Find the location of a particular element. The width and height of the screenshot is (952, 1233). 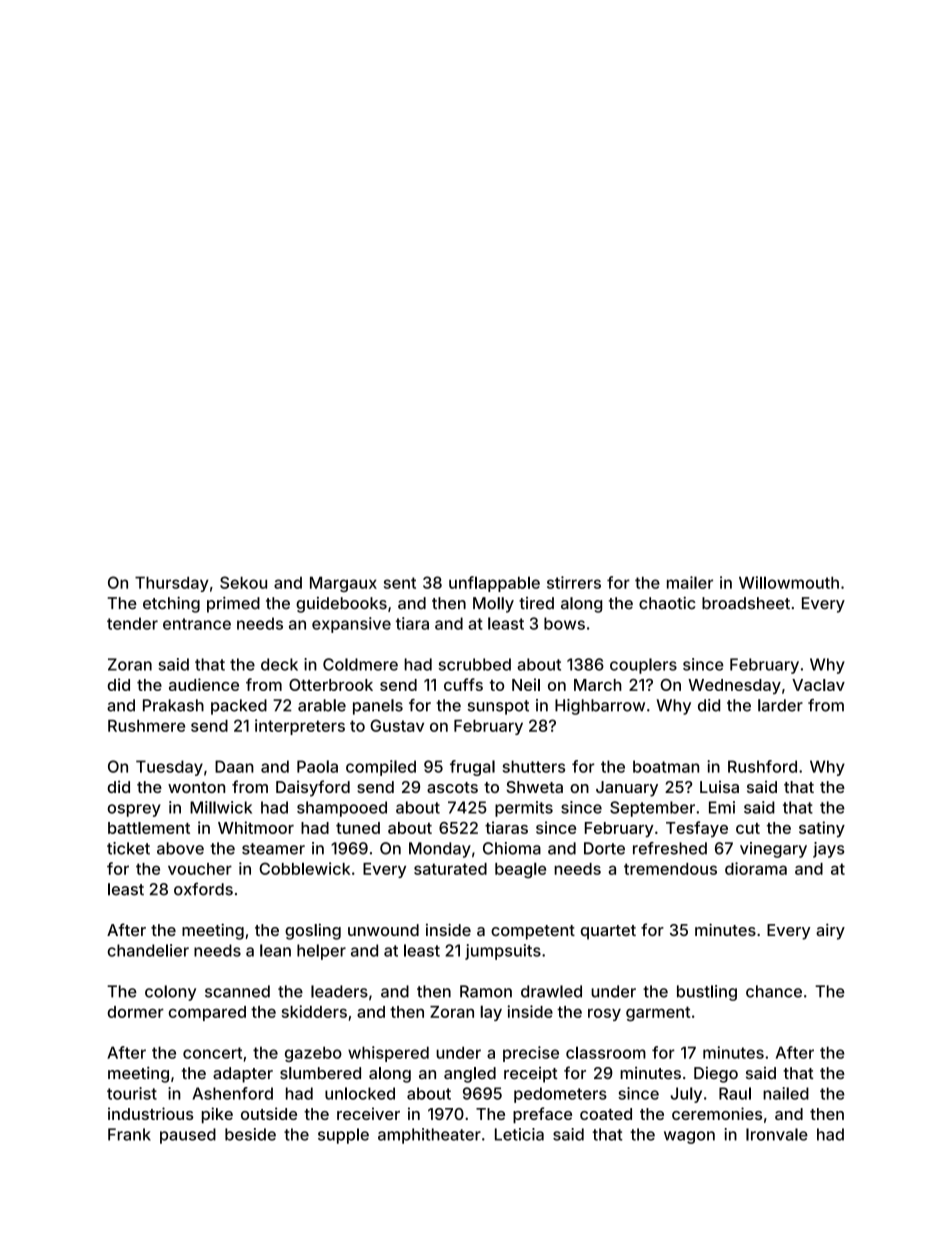

Daan is located at coordinates (234, 766).
